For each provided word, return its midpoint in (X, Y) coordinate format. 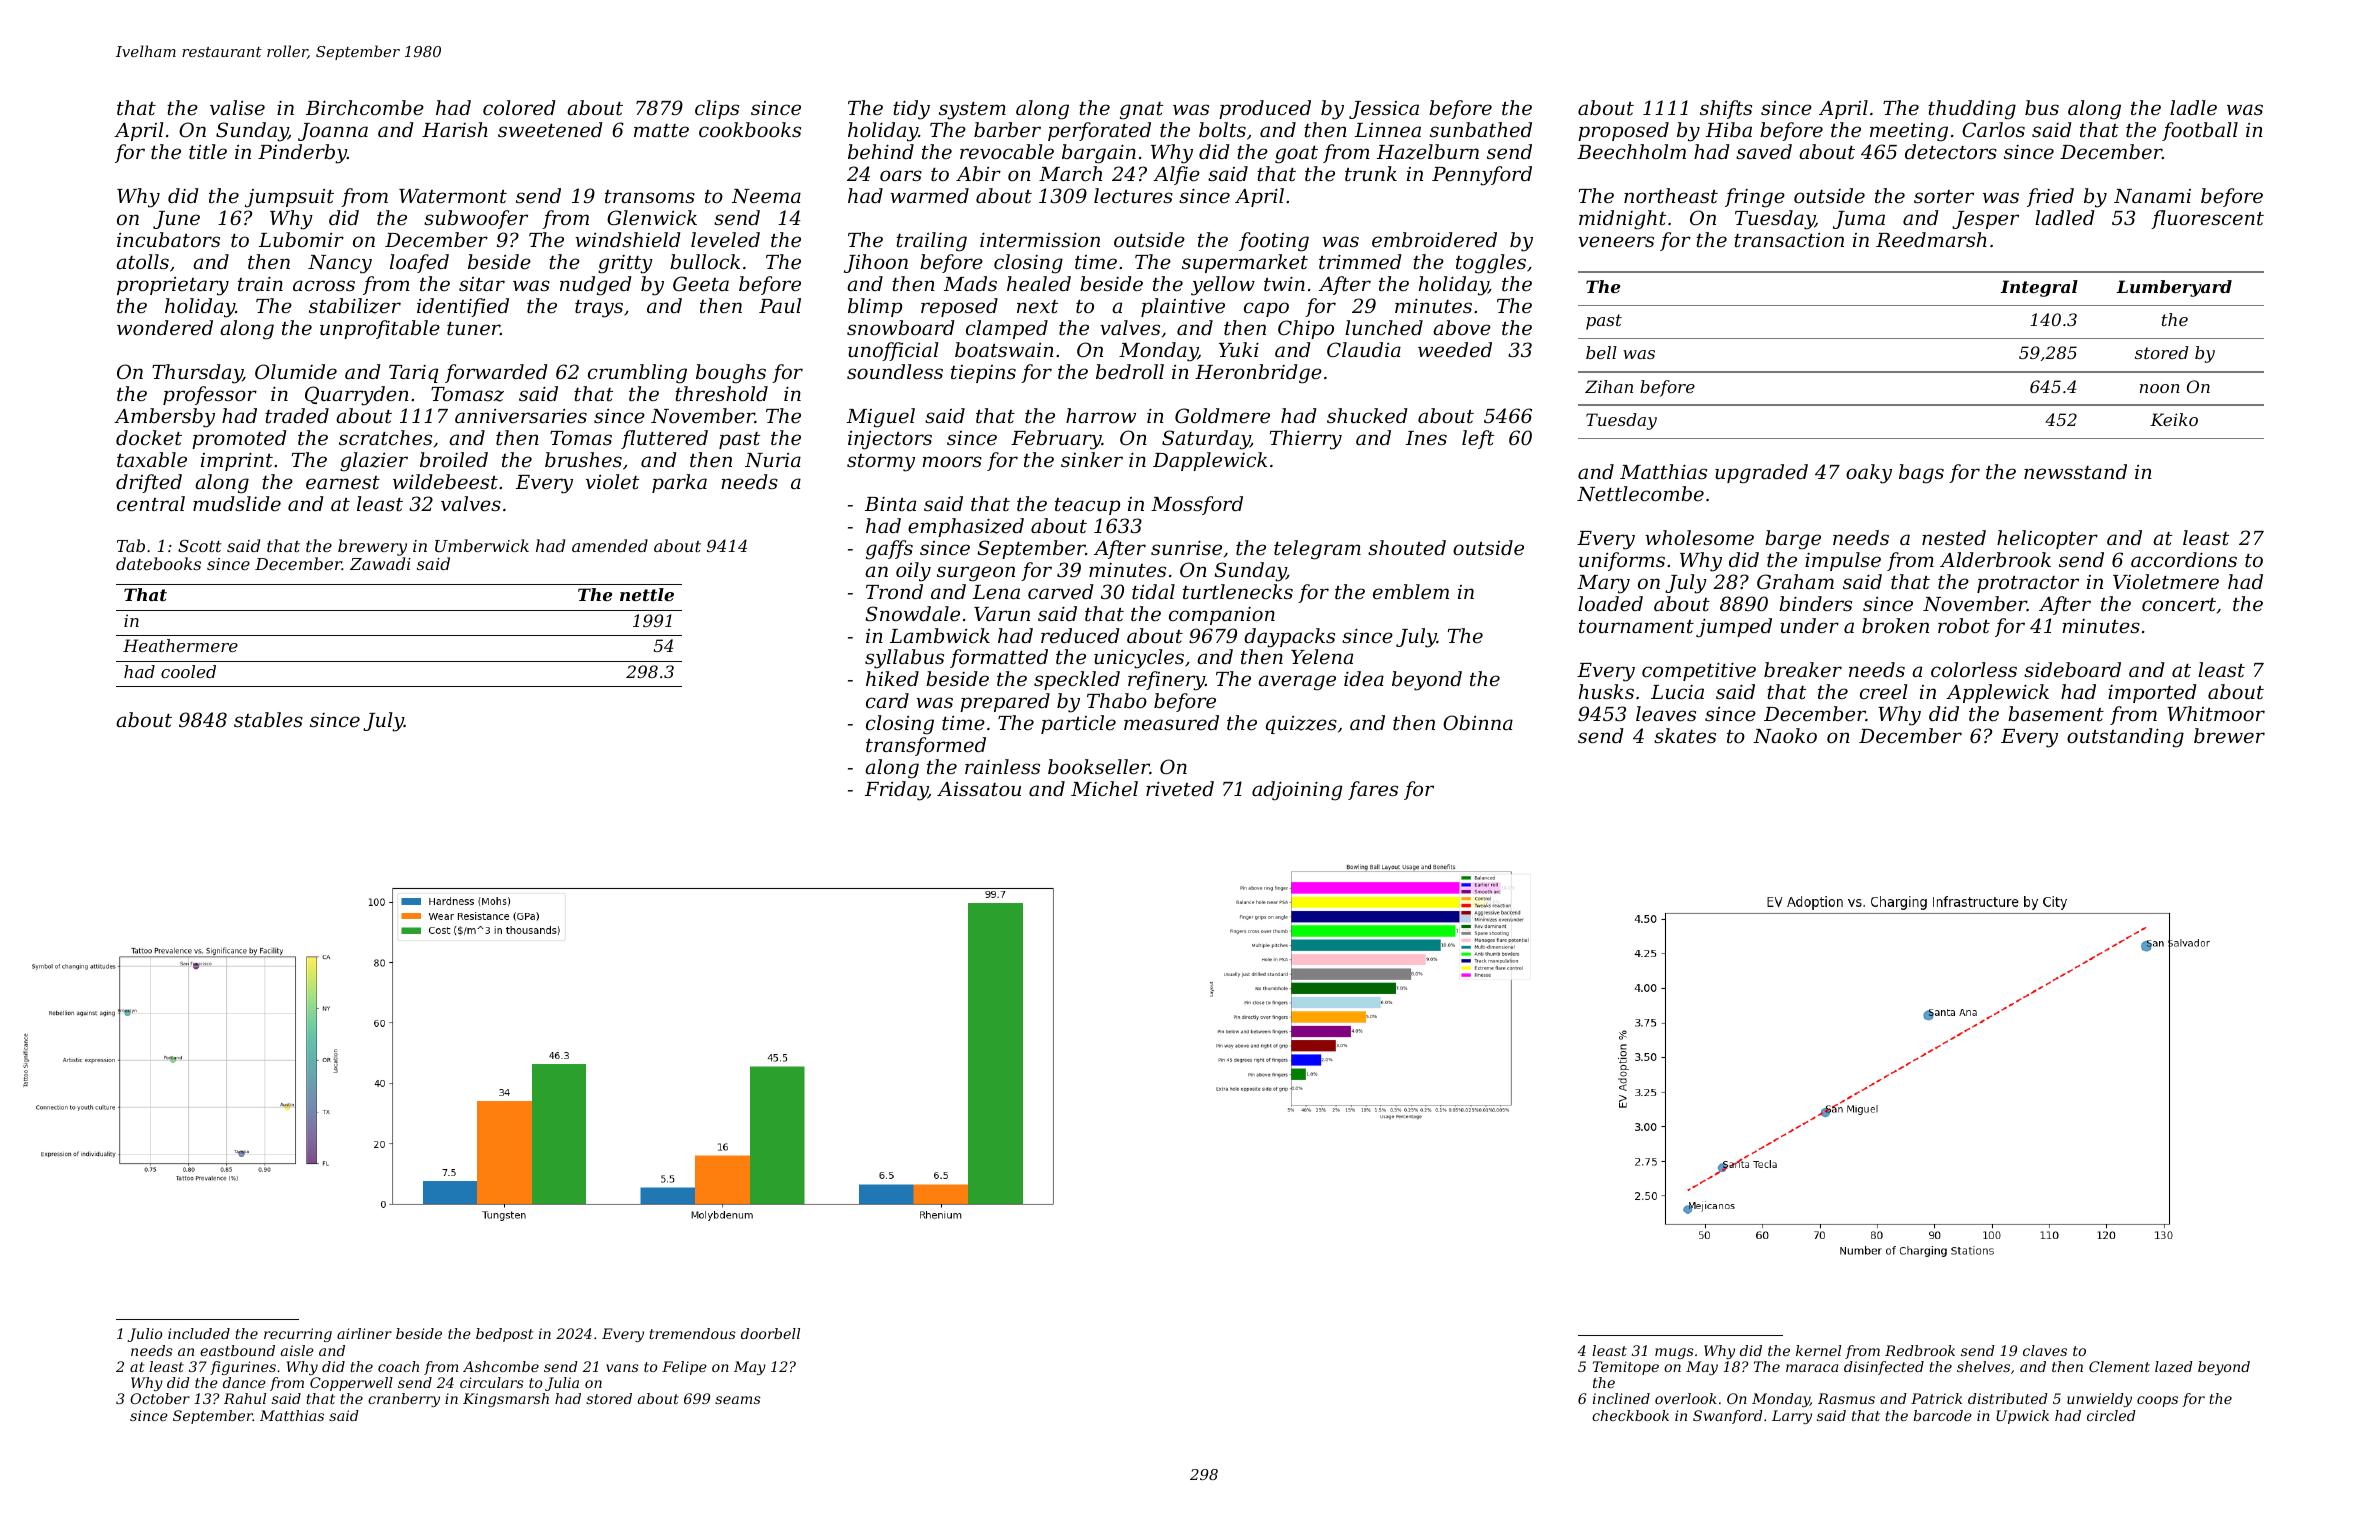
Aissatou (979, 789)
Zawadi (380, 563)
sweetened (550, 129)
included (199, 1333)
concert (2179, 604)
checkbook (1630, 1415)
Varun (1002, 614)
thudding (1972, 110)
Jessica (1384, 110)
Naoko (1785, 735)
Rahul (245, 1398)
